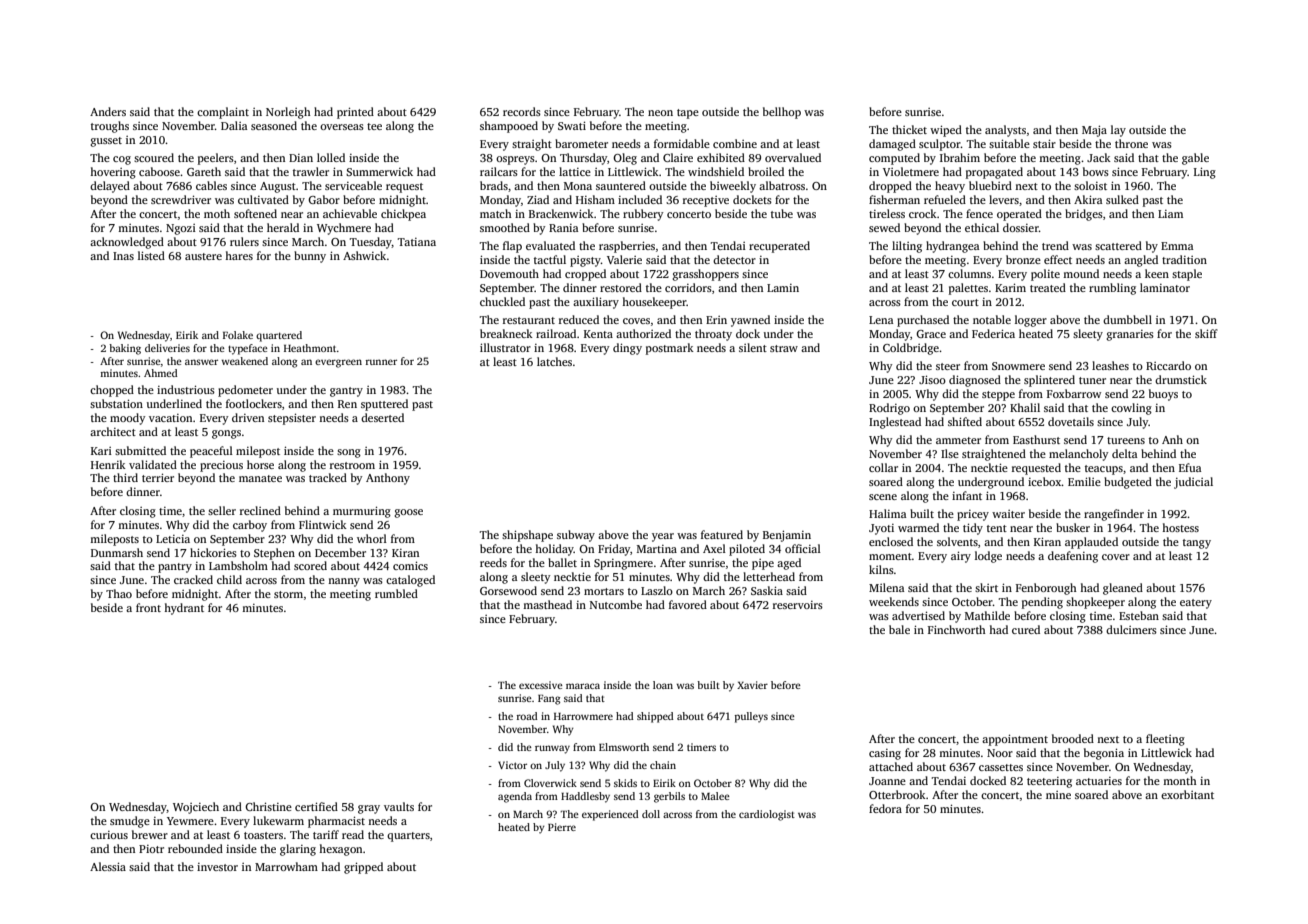  What do you see at coordinates (973, 515) in the screenshot?
I see `pricey` at bounding box center [973, 515].
